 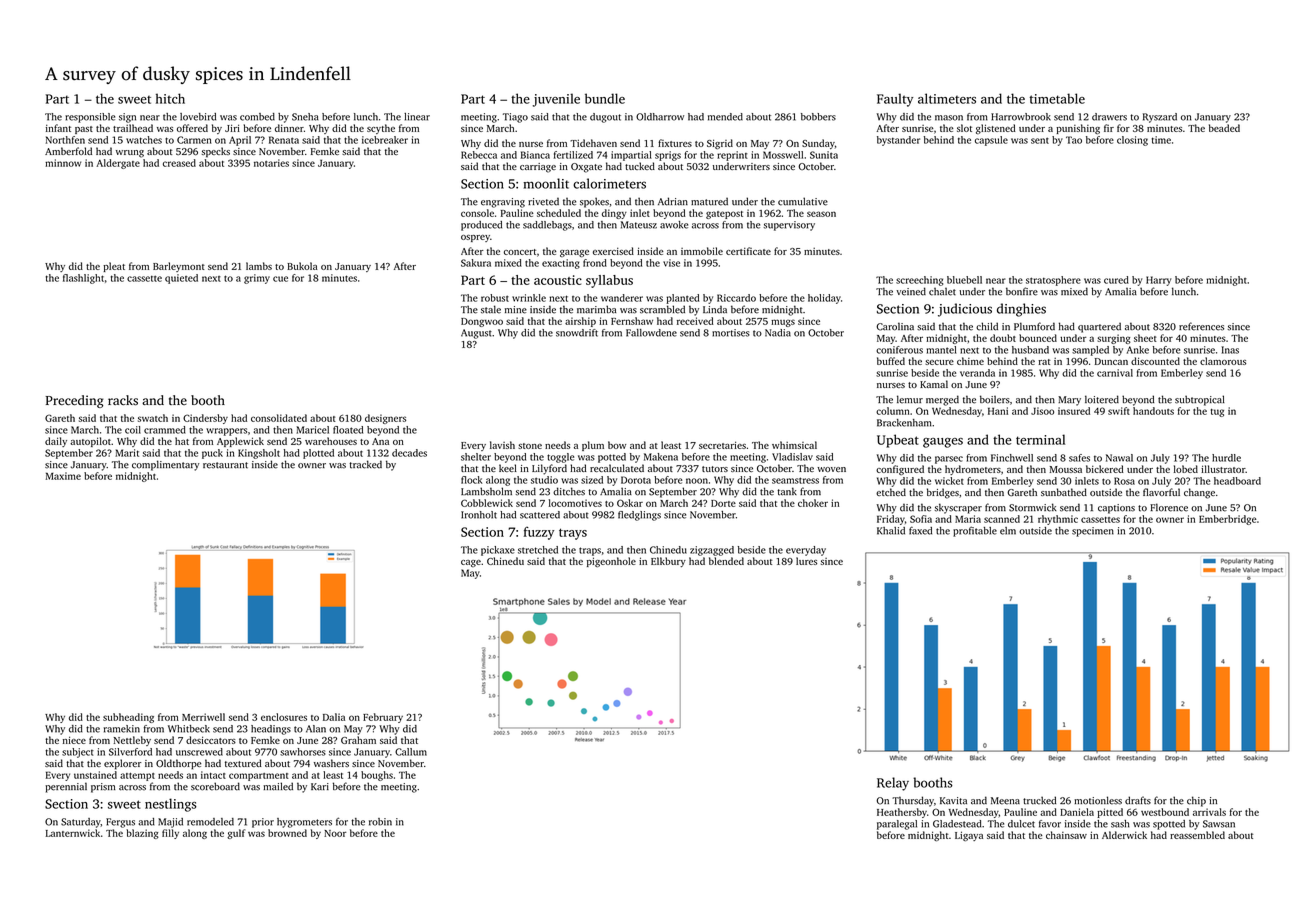 What do you see at coordinates (1228, 520) in the screenshot?
I see `Emberbridge` at bounding box center [1228, 520].
